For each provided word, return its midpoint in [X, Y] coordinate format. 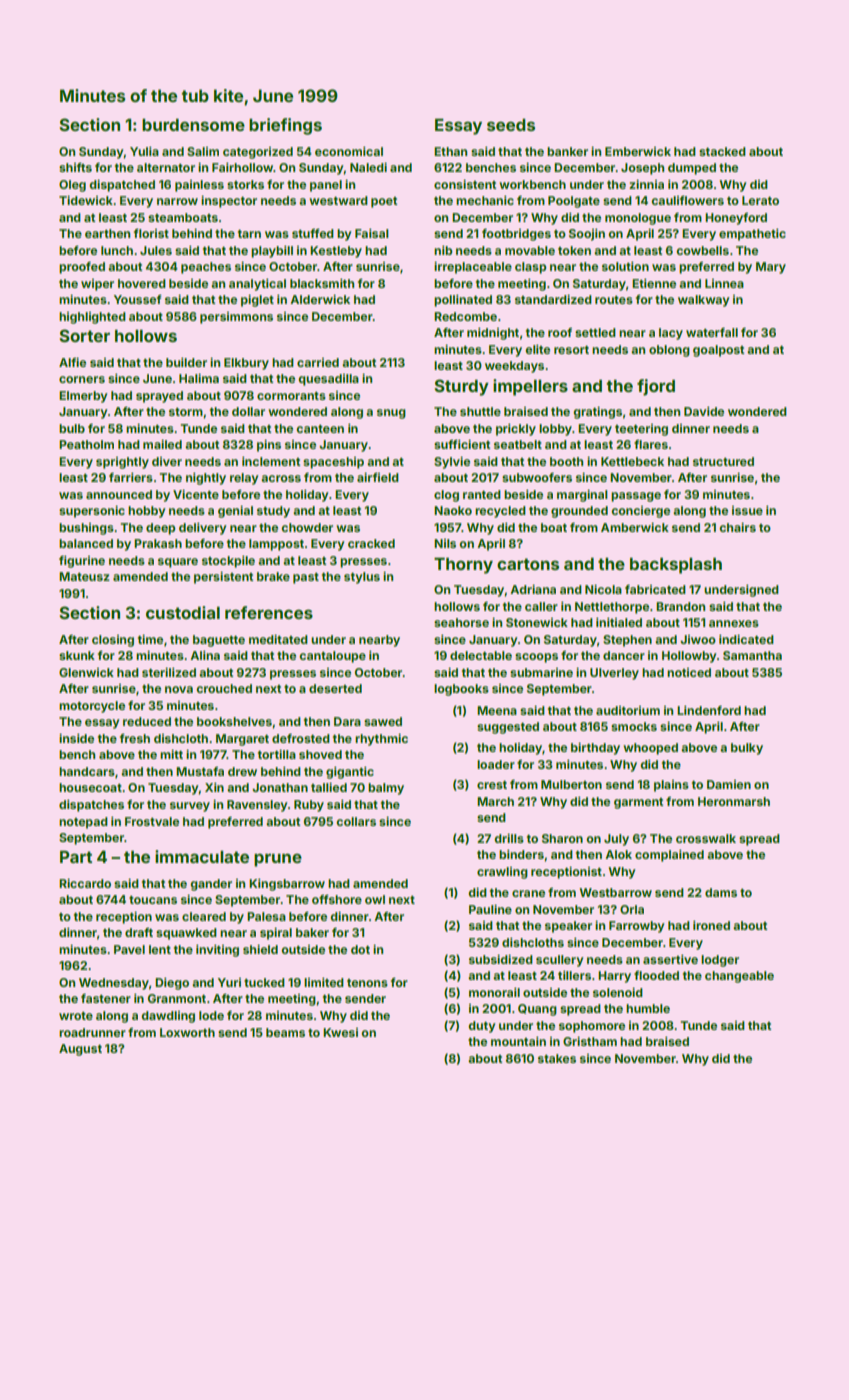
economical [349, 151]
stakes [557, 1058]
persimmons [236, 318]
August [80, 1050]
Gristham [590, 1041]
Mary [771, 268]
